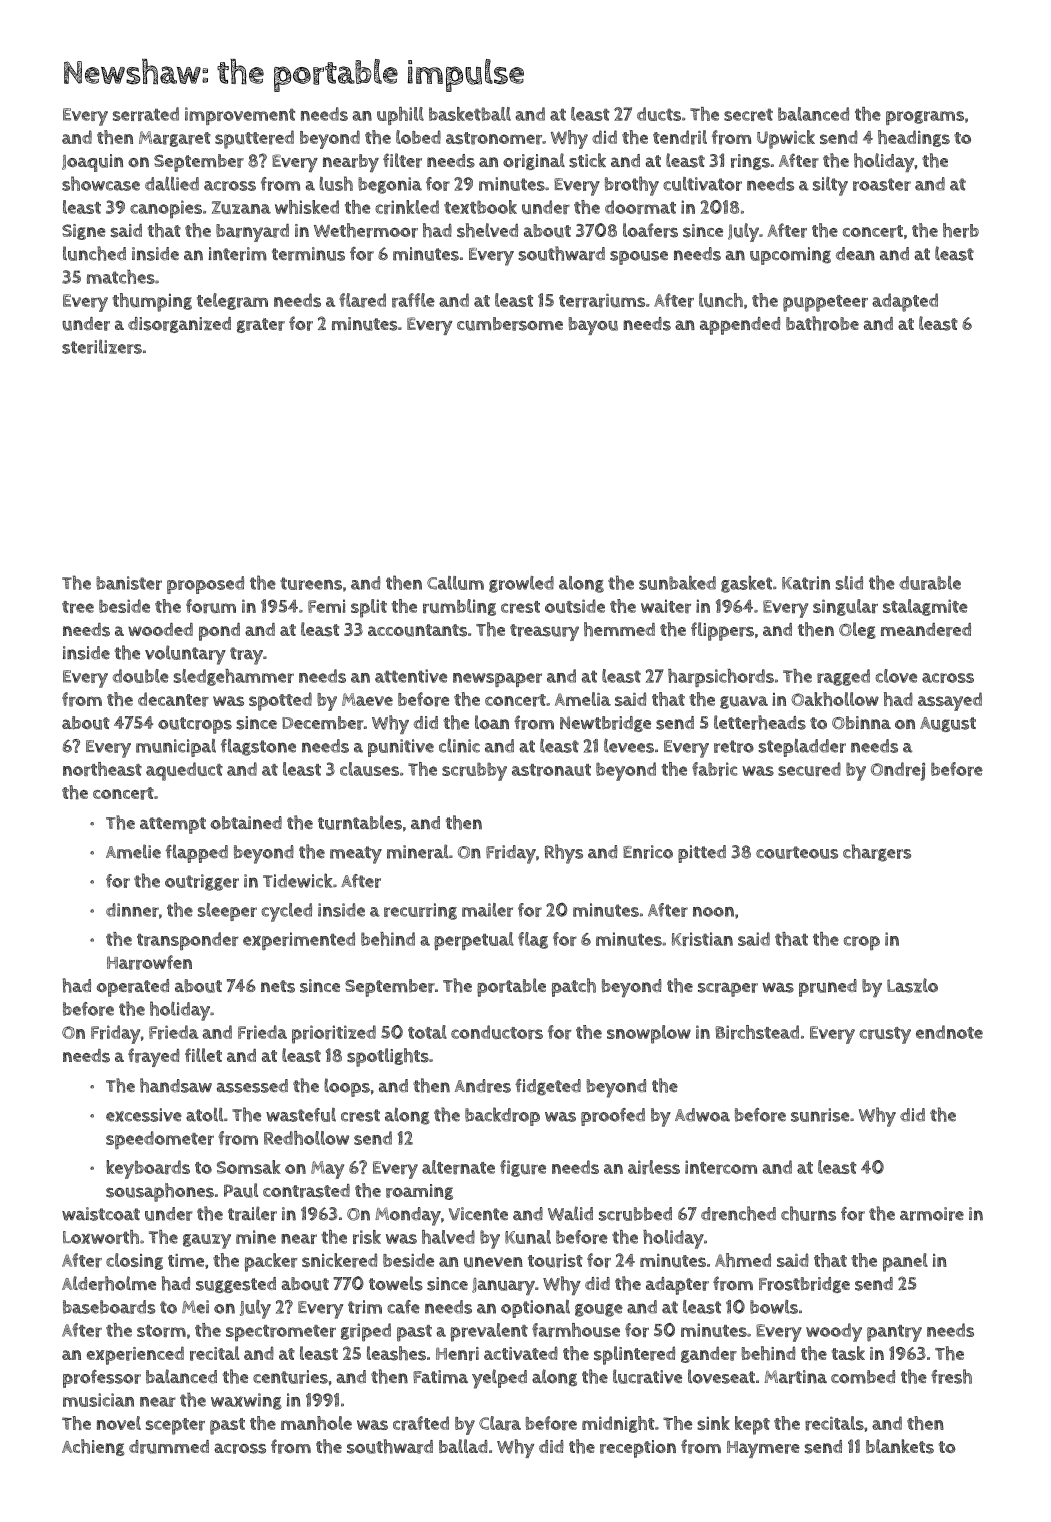 Image resolution: width=1051 pixels, height=1522 pixels. I want to click on Katrin, so click(806, 583).
